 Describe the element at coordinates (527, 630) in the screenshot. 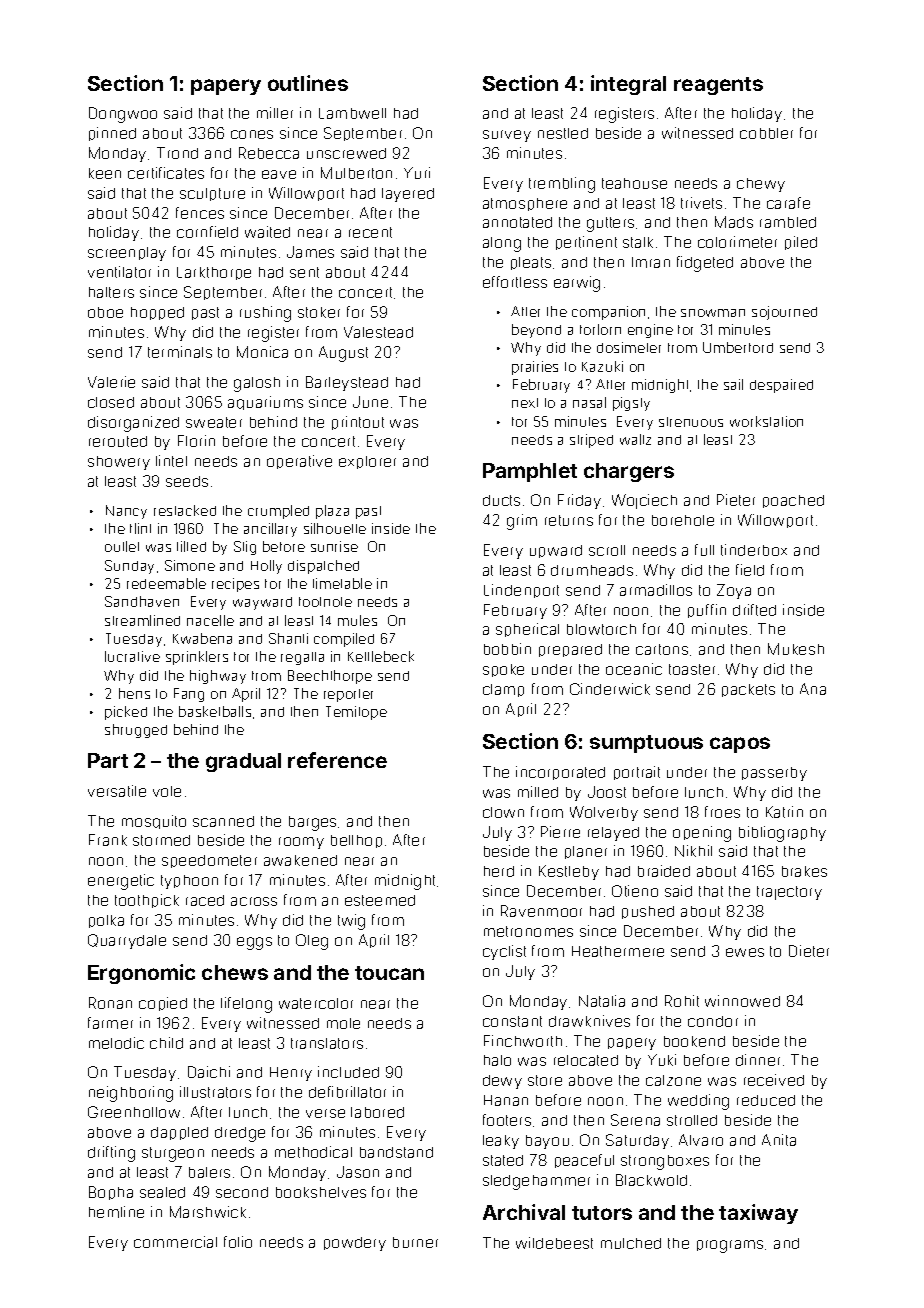

I see `spherical` at that location.
